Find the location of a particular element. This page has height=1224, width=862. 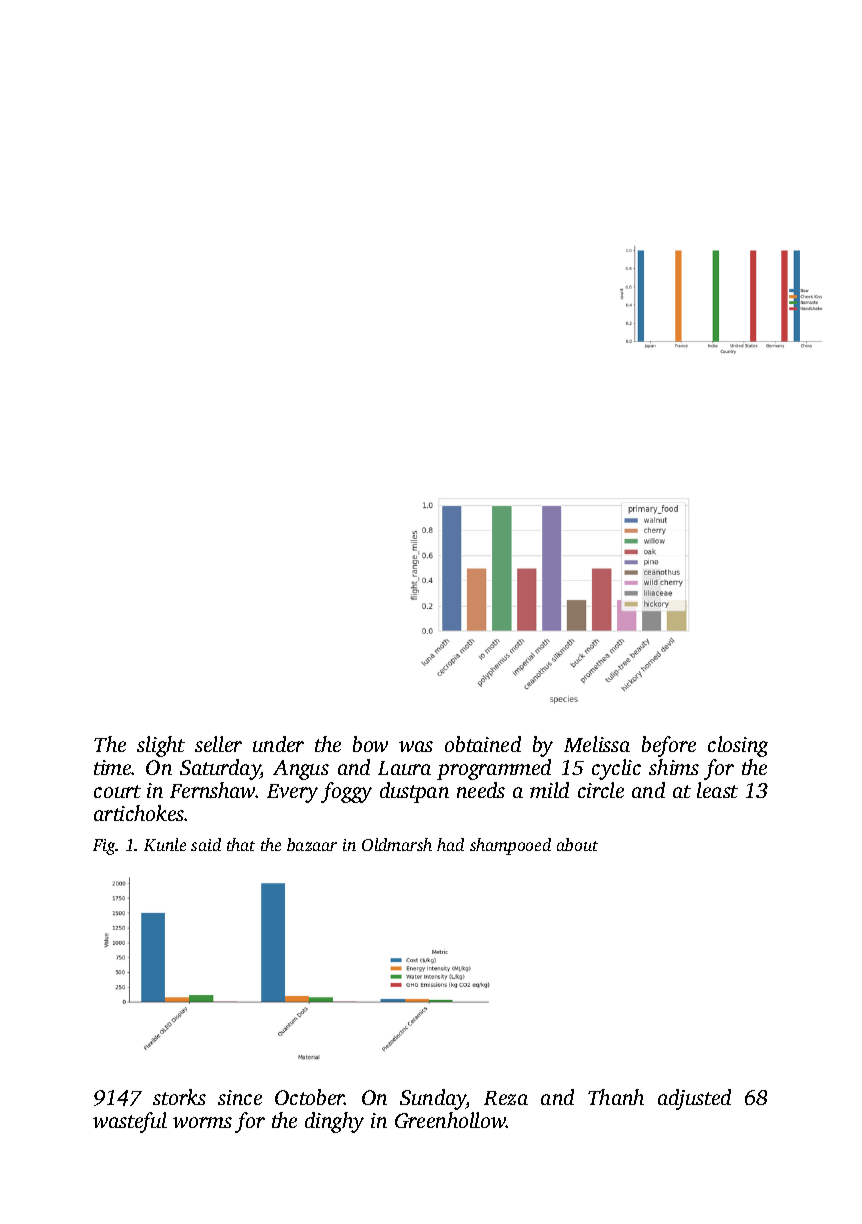

closing is located at coordinates (738, 746).
